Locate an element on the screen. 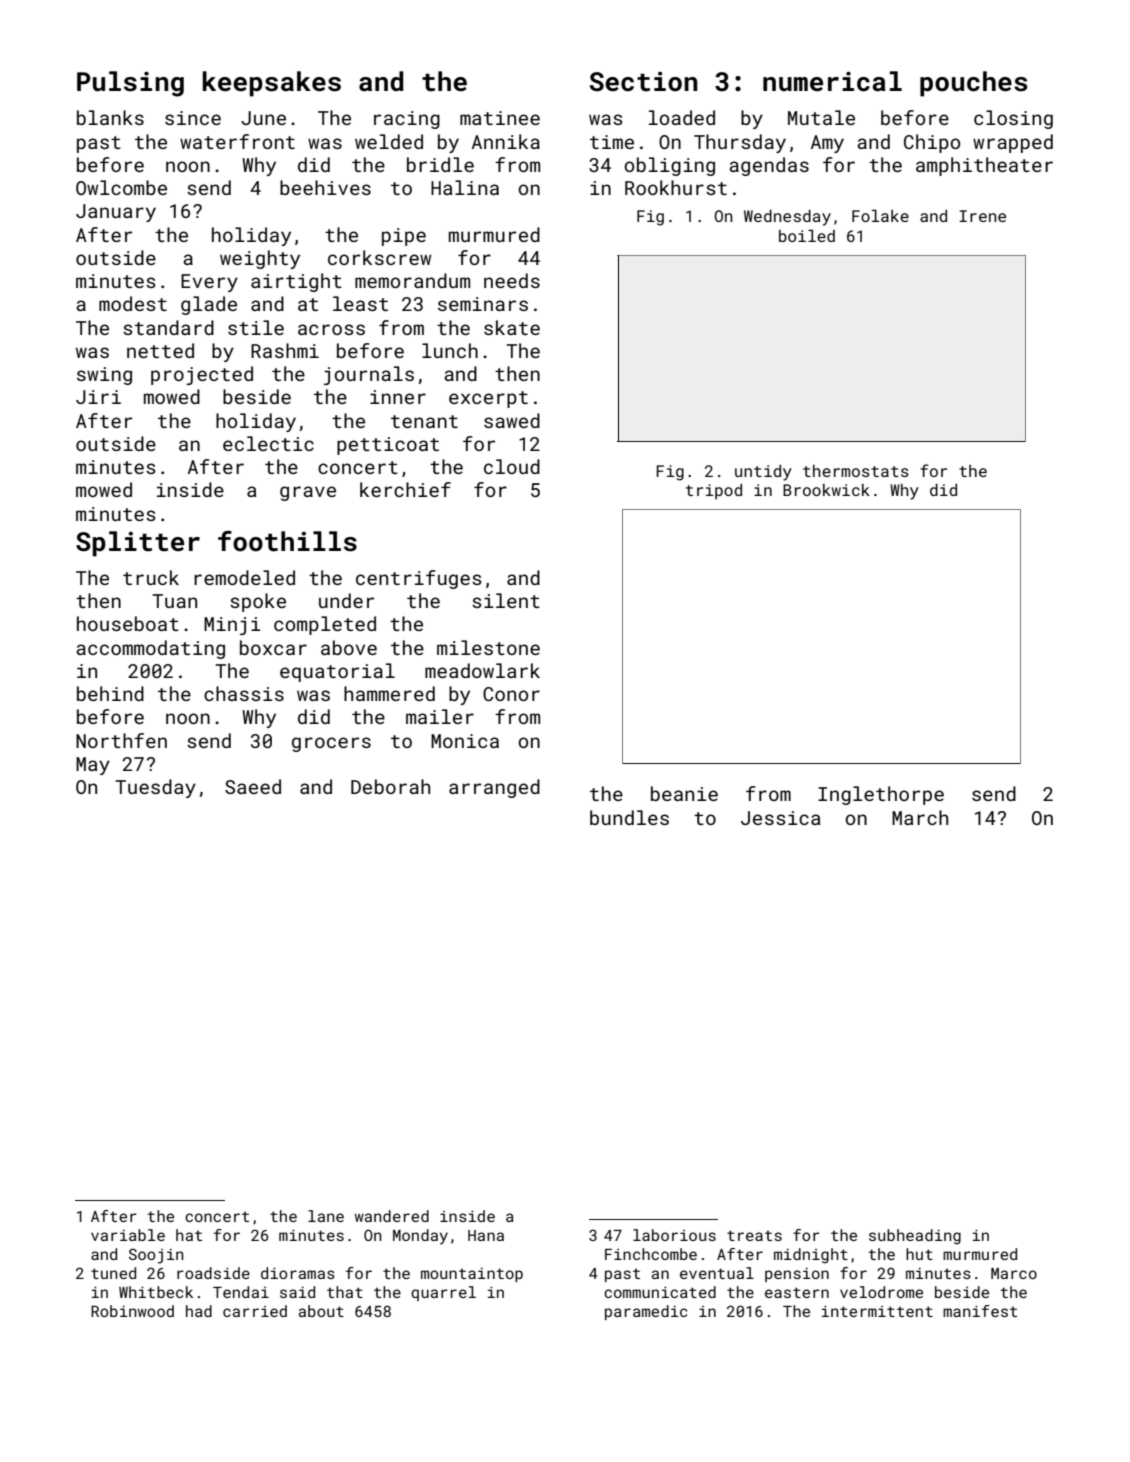 The height and width of the screenshot is (1462, 1130). variable is located at coordinates (128, 1235).
